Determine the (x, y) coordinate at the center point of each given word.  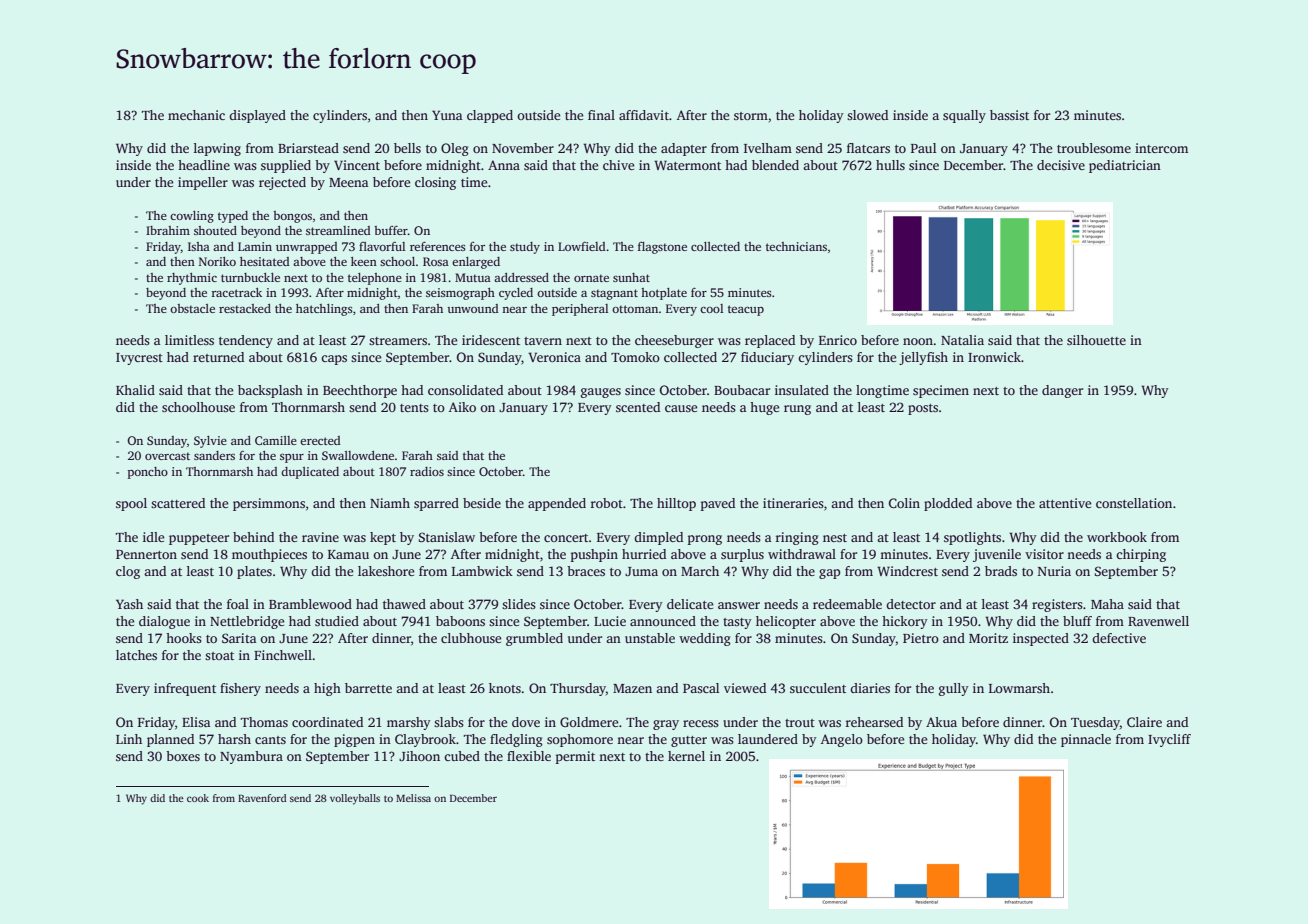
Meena (349, 182)
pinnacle (1086, 740)
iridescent (491, 340)
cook (198, 798)
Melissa (413, 798)
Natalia (962, 340)
